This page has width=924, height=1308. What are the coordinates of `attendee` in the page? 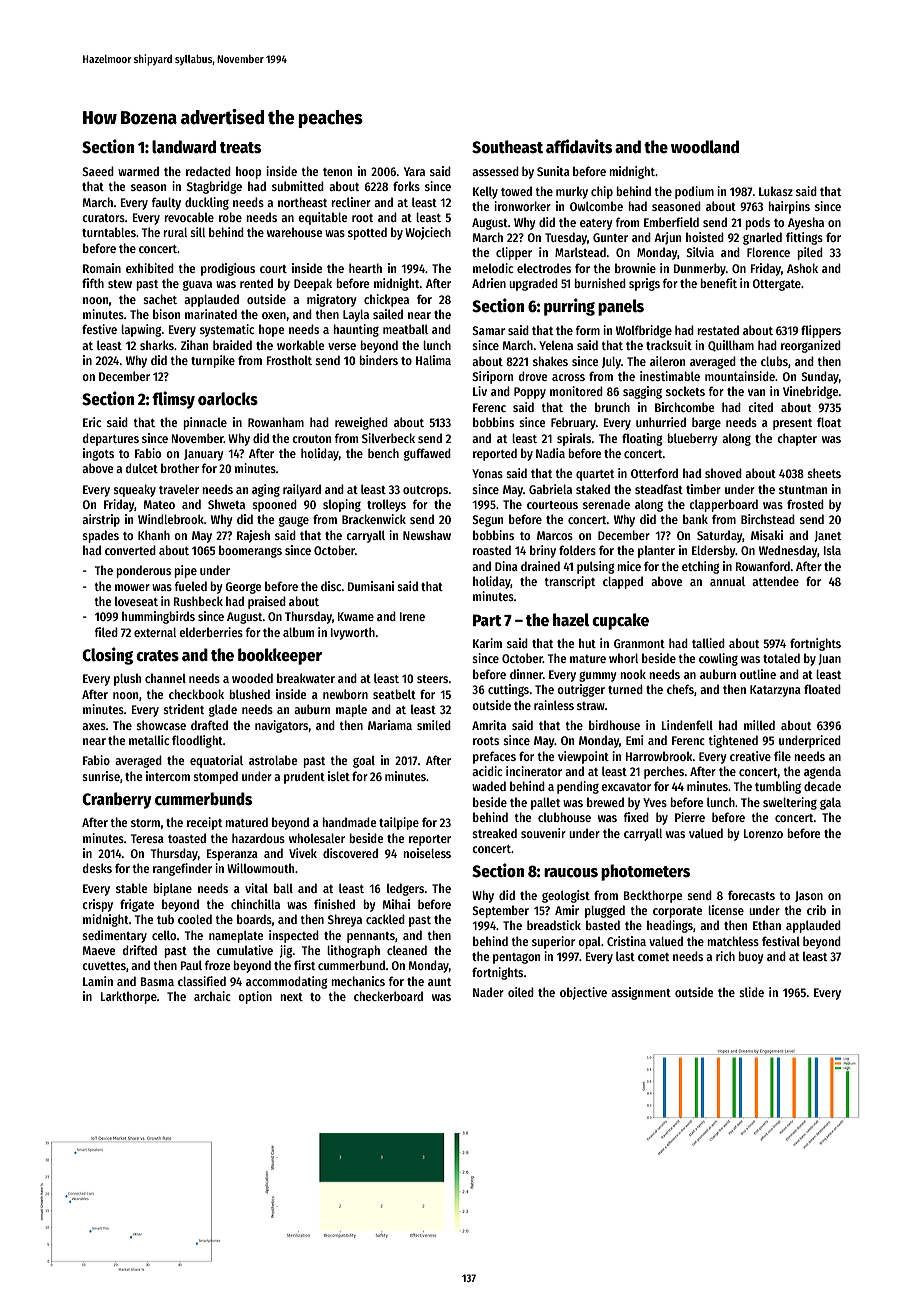 It's located at (775, 581).
